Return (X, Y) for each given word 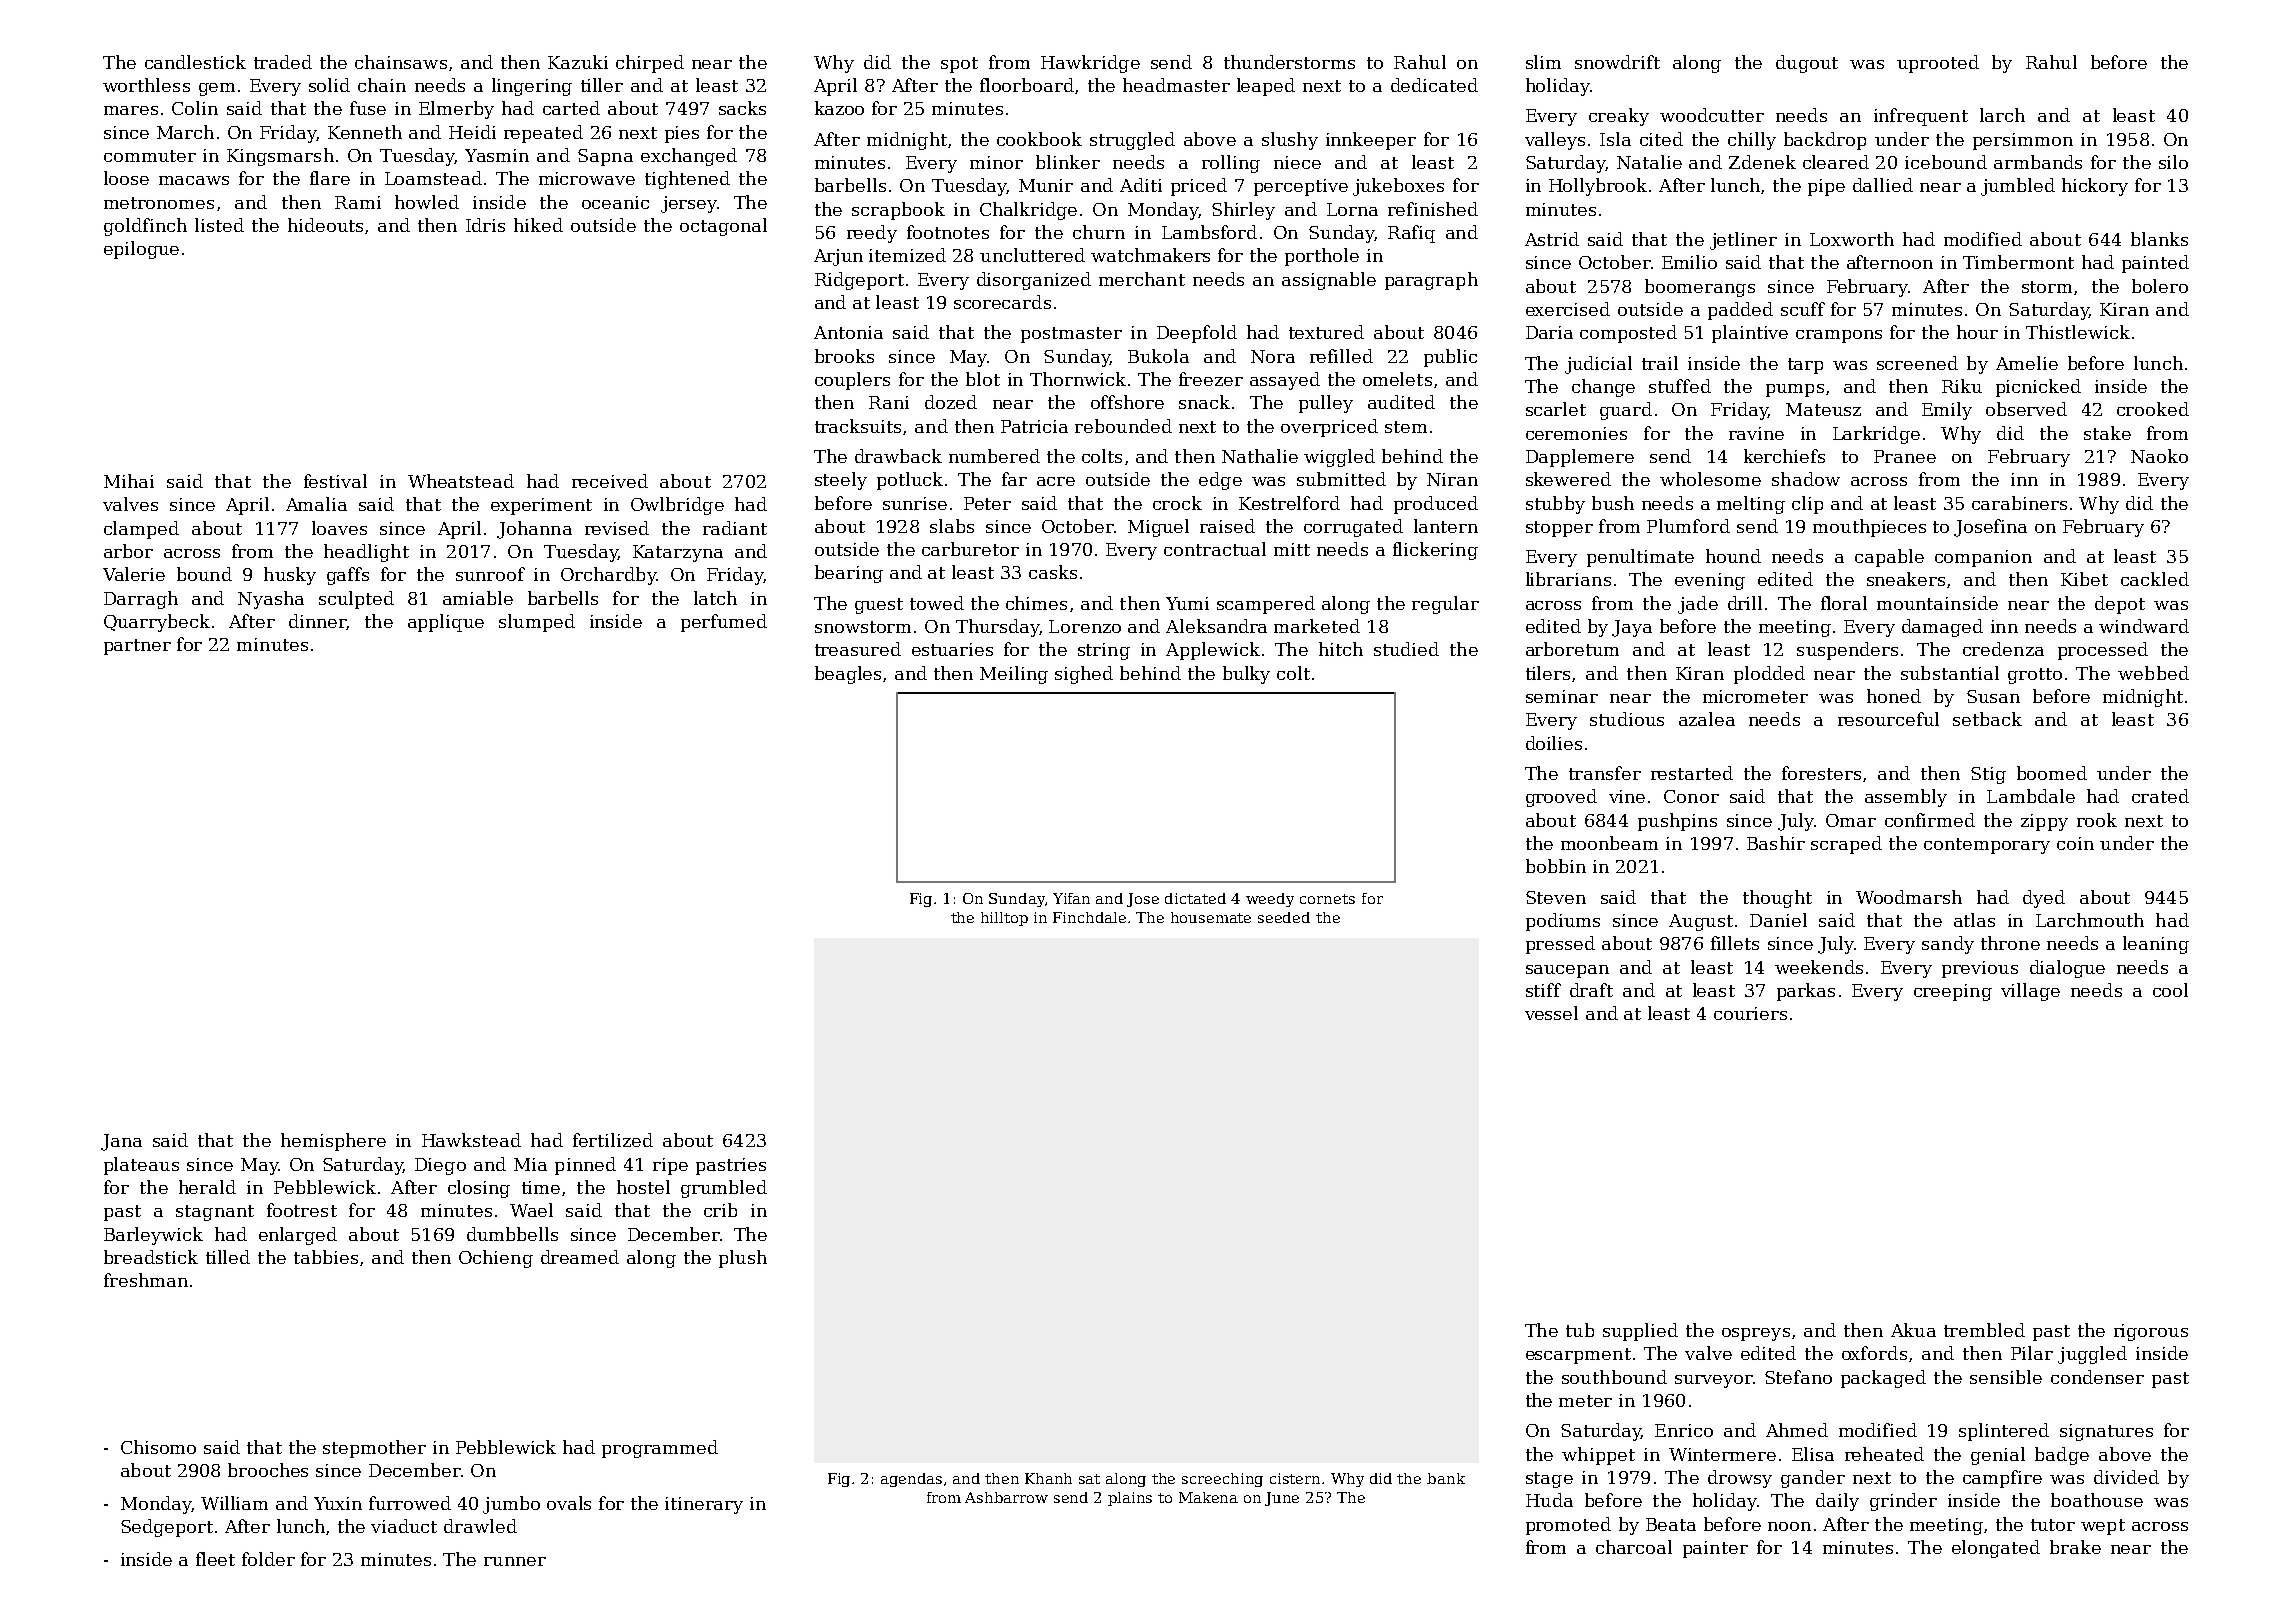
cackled (2155, 579)
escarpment (1578, 1356)
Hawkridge (1090, 64)
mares (131, 110)
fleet (215, 1559)
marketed (1317, 626)
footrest (302, 1210)
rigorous (2151, 1332)
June (1282, 1499)
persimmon (2023, 141)
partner (137, 647)
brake (2075, 1547)
